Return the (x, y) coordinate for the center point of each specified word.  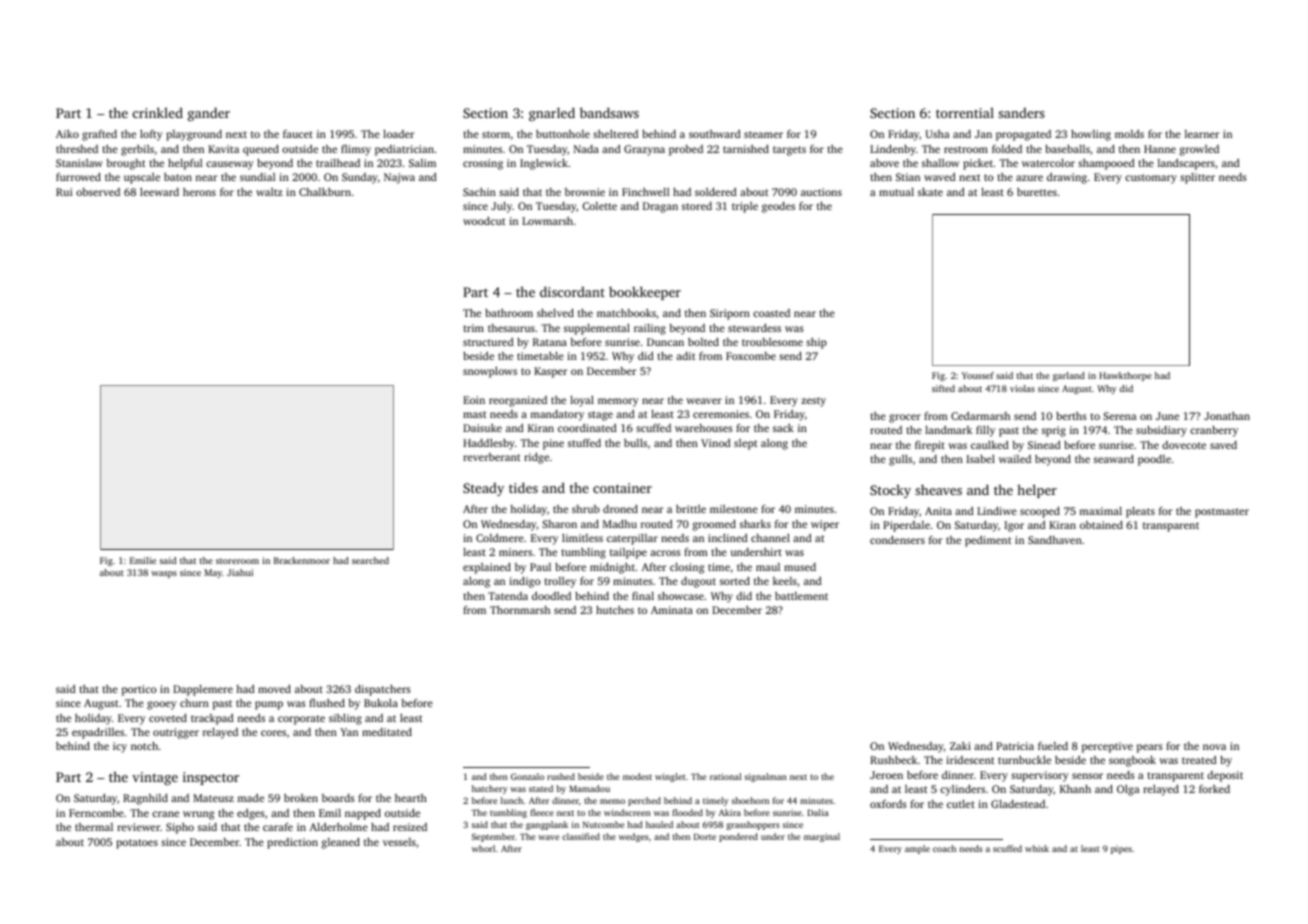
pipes (1121, 849)
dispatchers (383, 690)
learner (1202, 134)
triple (745, 207)
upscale (142, 178)
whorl (483, 848)
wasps (164, 574)
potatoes (137, 844)
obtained (1101, 525)
